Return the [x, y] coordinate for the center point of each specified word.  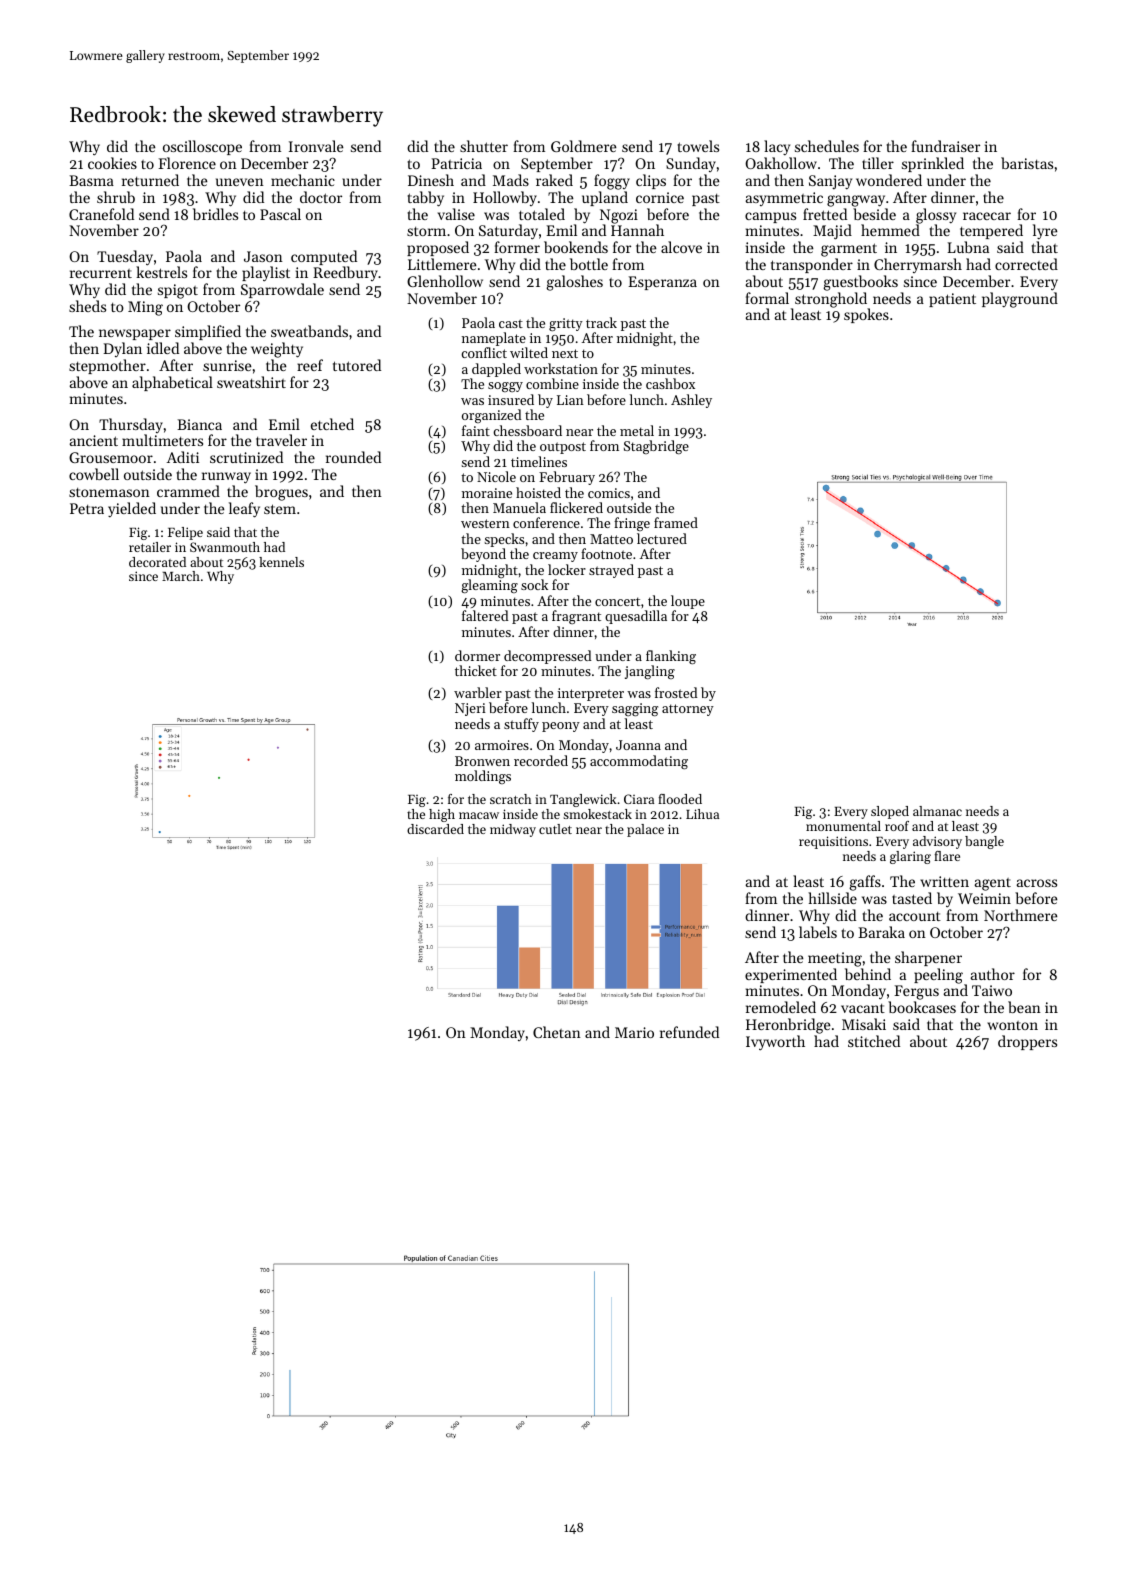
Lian [570, 400]
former [517, 247]
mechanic [303, 180]
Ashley [691, 401]
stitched [874, 1041]
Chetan [557, 1032]
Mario [634, 1032]
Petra [87, 508]
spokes [866, 315]
